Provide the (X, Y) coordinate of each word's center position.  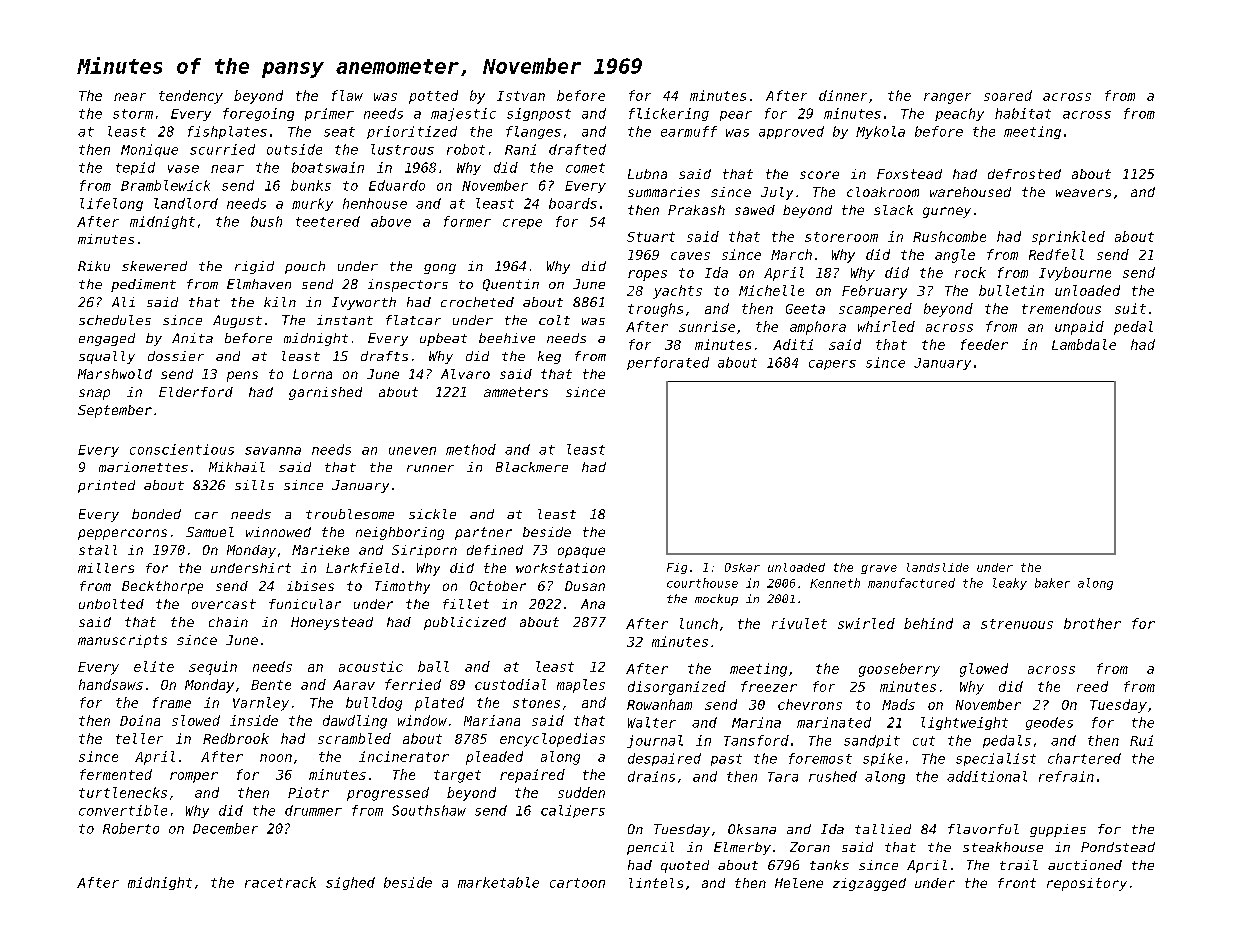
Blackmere (532, 467)
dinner (843, 95)
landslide (938, 567)
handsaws (111, 684)
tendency (191, 97)
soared (1008, 95)
